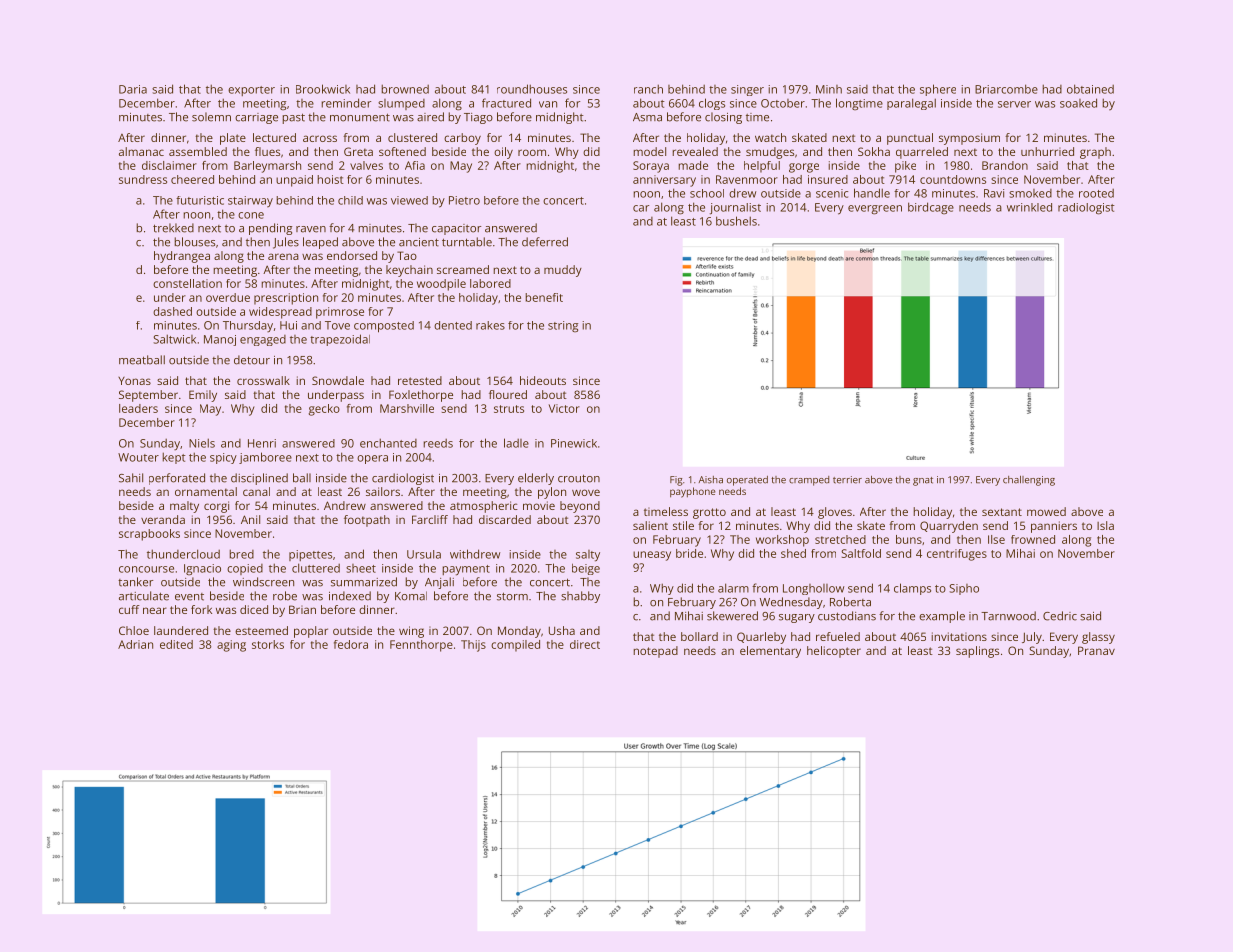 The height and width of the page is (952, 1233). What do you see at coordinates (1095, 153) in the page?
I see `graph` at bounding box center [1095, 153].
